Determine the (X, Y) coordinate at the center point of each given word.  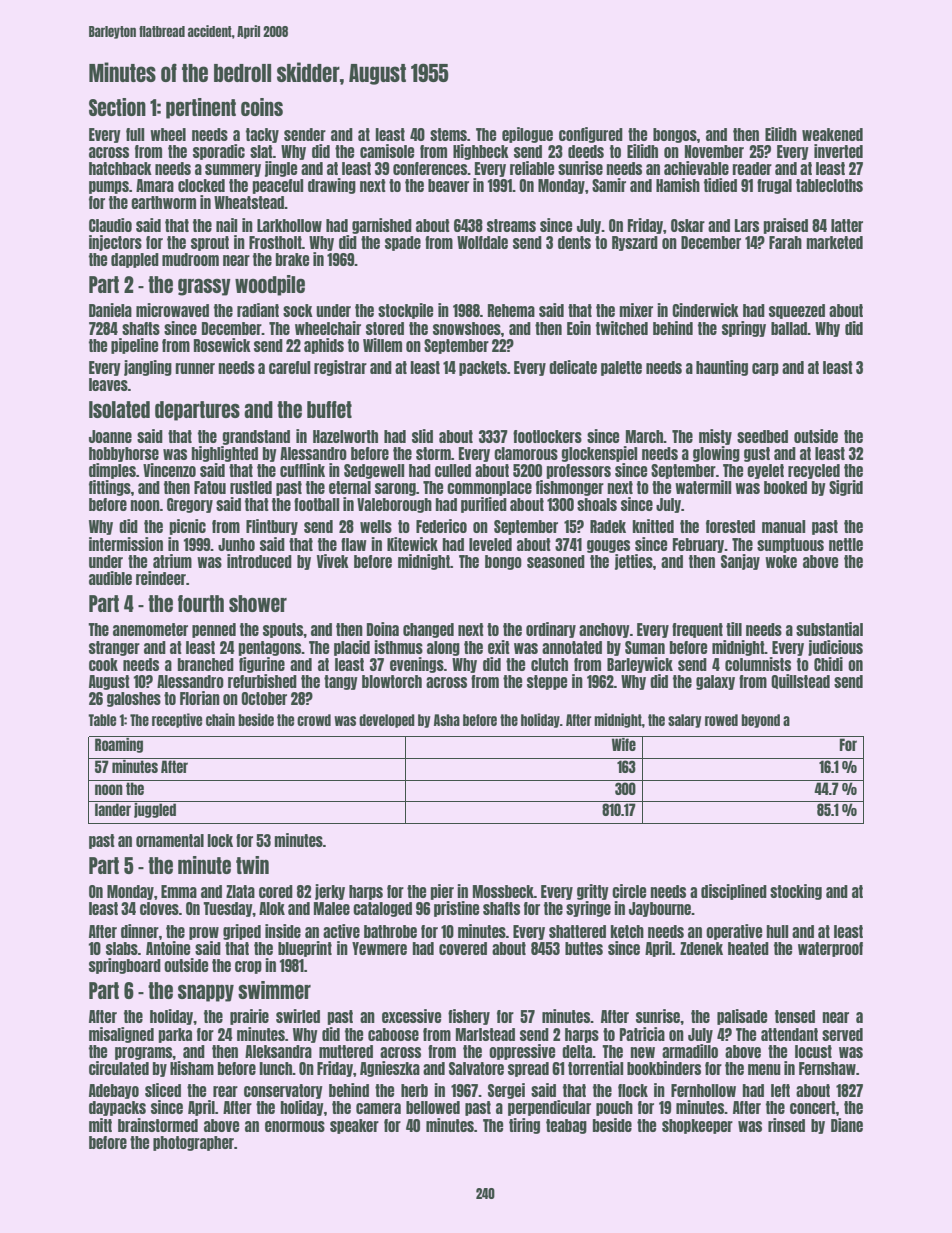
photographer (193, 1143)
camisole (387, 151)
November (714, 151)
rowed (721, 720)
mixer (636, 310)
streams (511, 225)
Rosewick (222, 345)
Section (117, 107)
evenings (417, 665)
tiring (524, 1126)
